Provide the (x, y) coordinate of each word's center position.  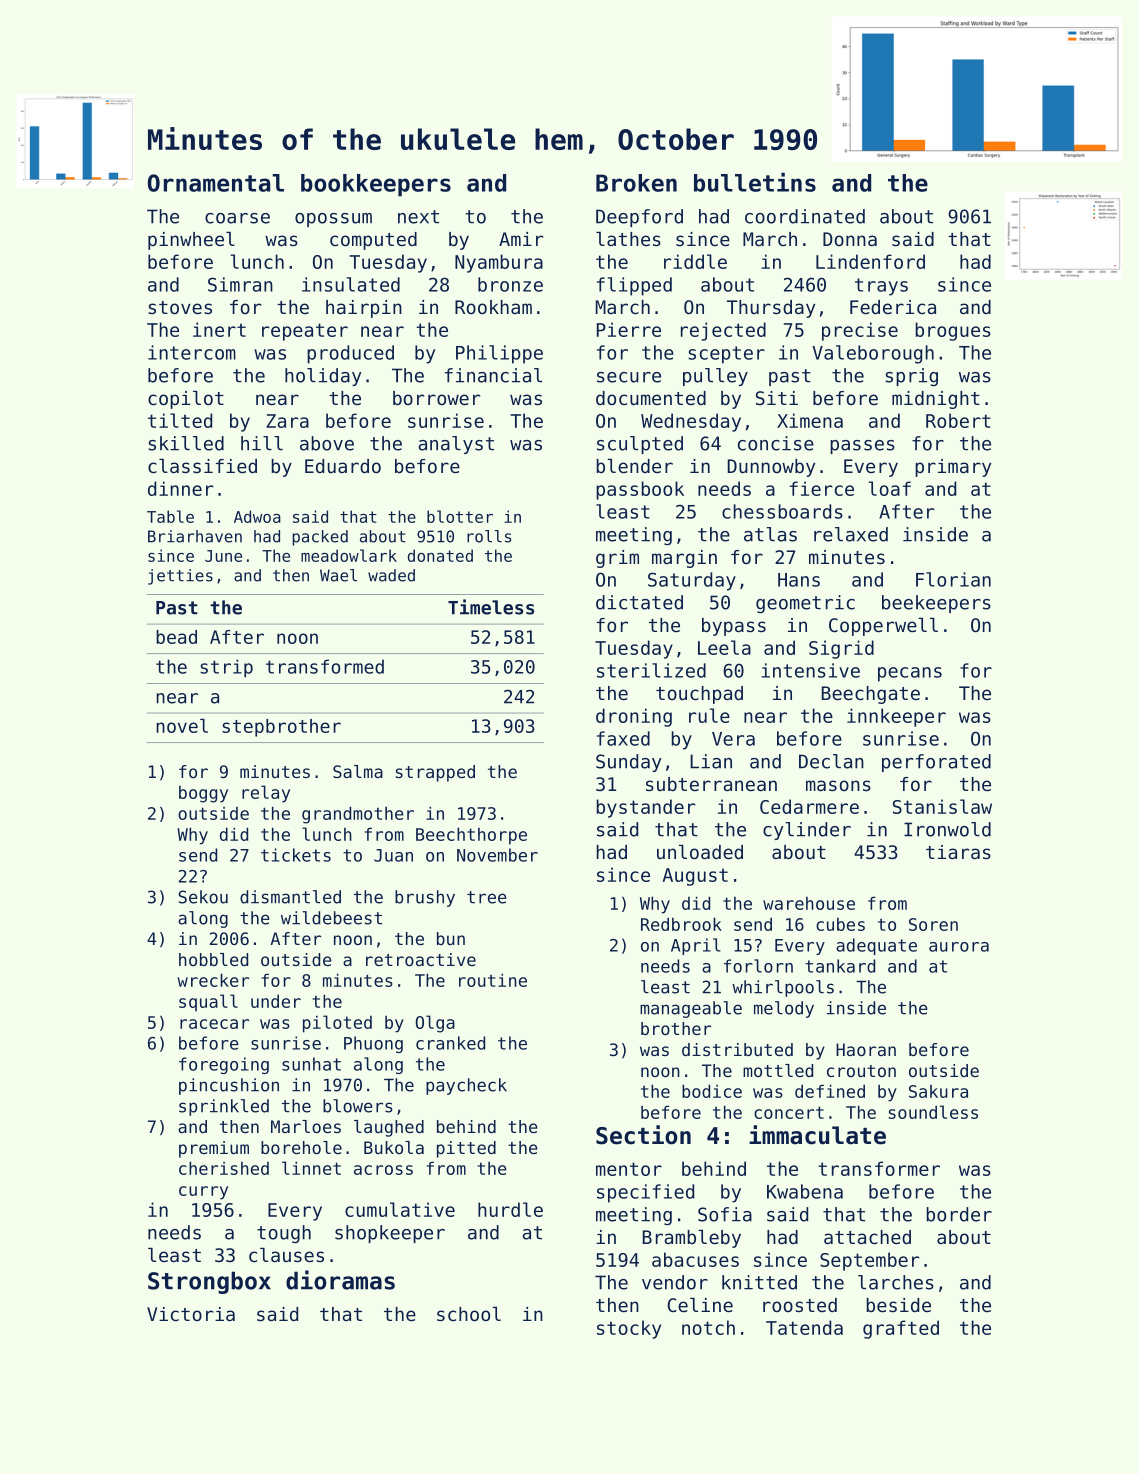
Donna (850, 239)
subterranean (711, 784)
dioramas (340, 1280)
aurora (959, 947)
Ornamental (216, 183)
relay (266, 794)
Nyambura (499, 263)
